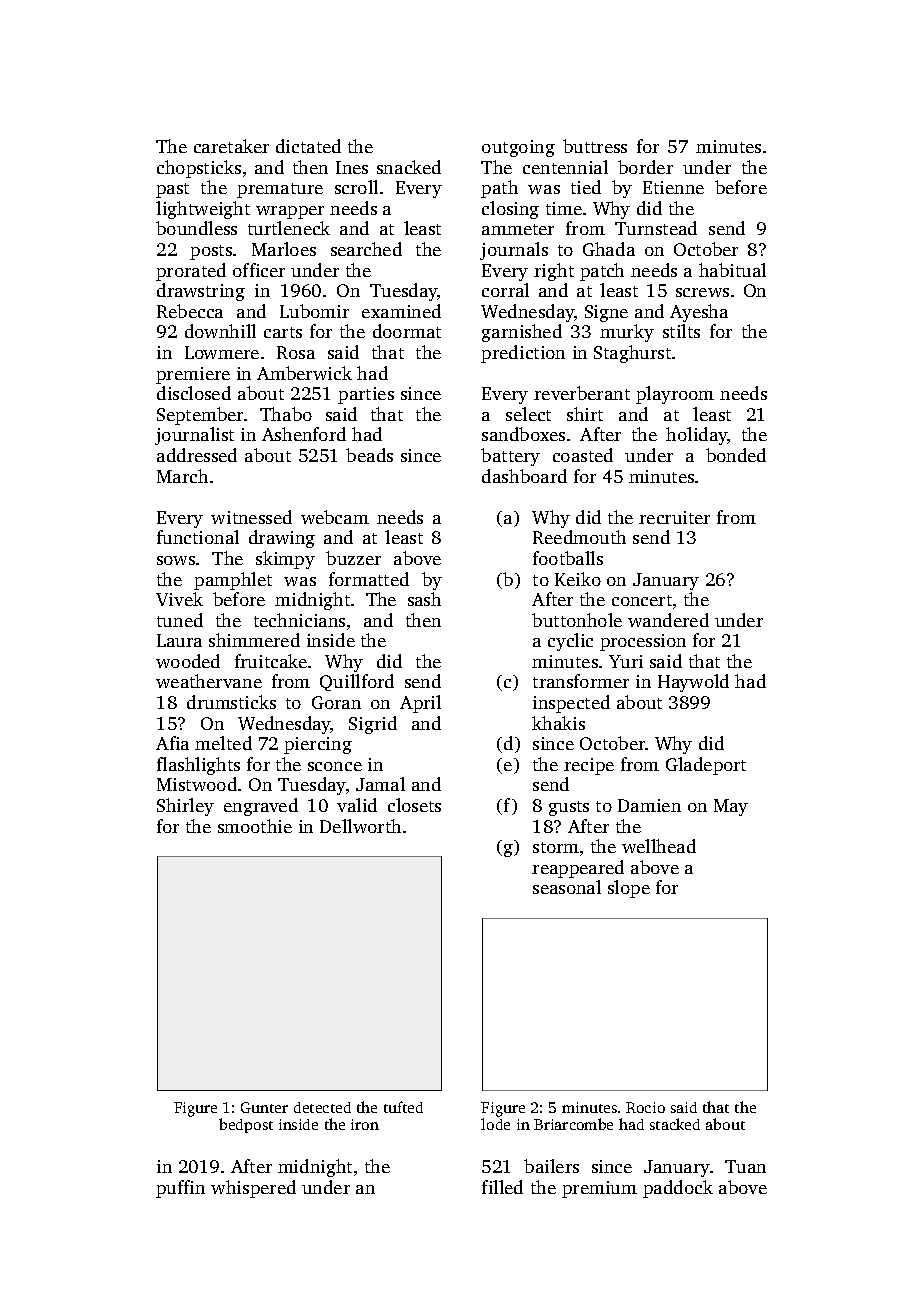  I want to click on closets, so click(414, 805).
